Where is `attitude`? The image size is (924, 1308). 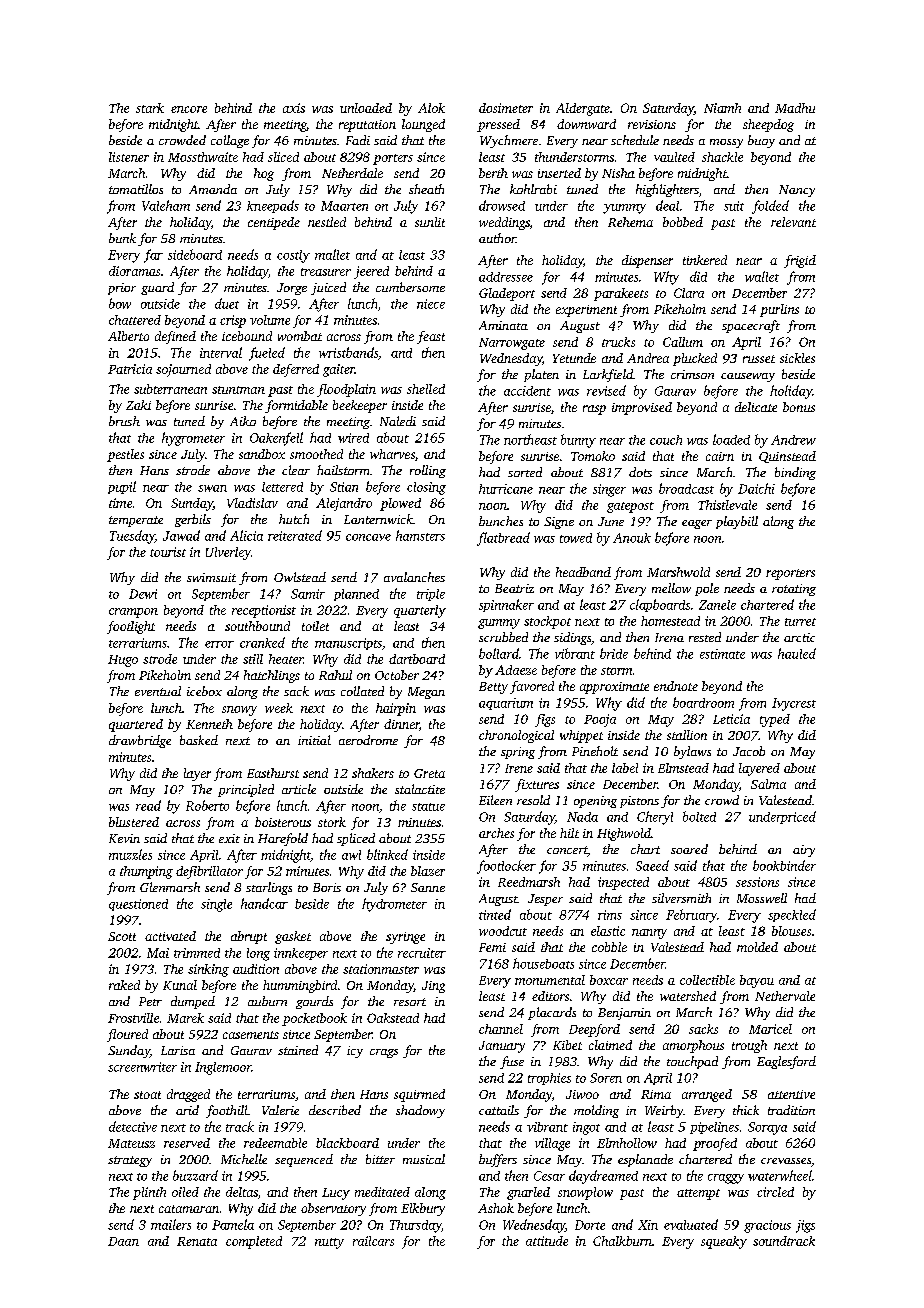 attitude is located at coordinates (547, 1241).
